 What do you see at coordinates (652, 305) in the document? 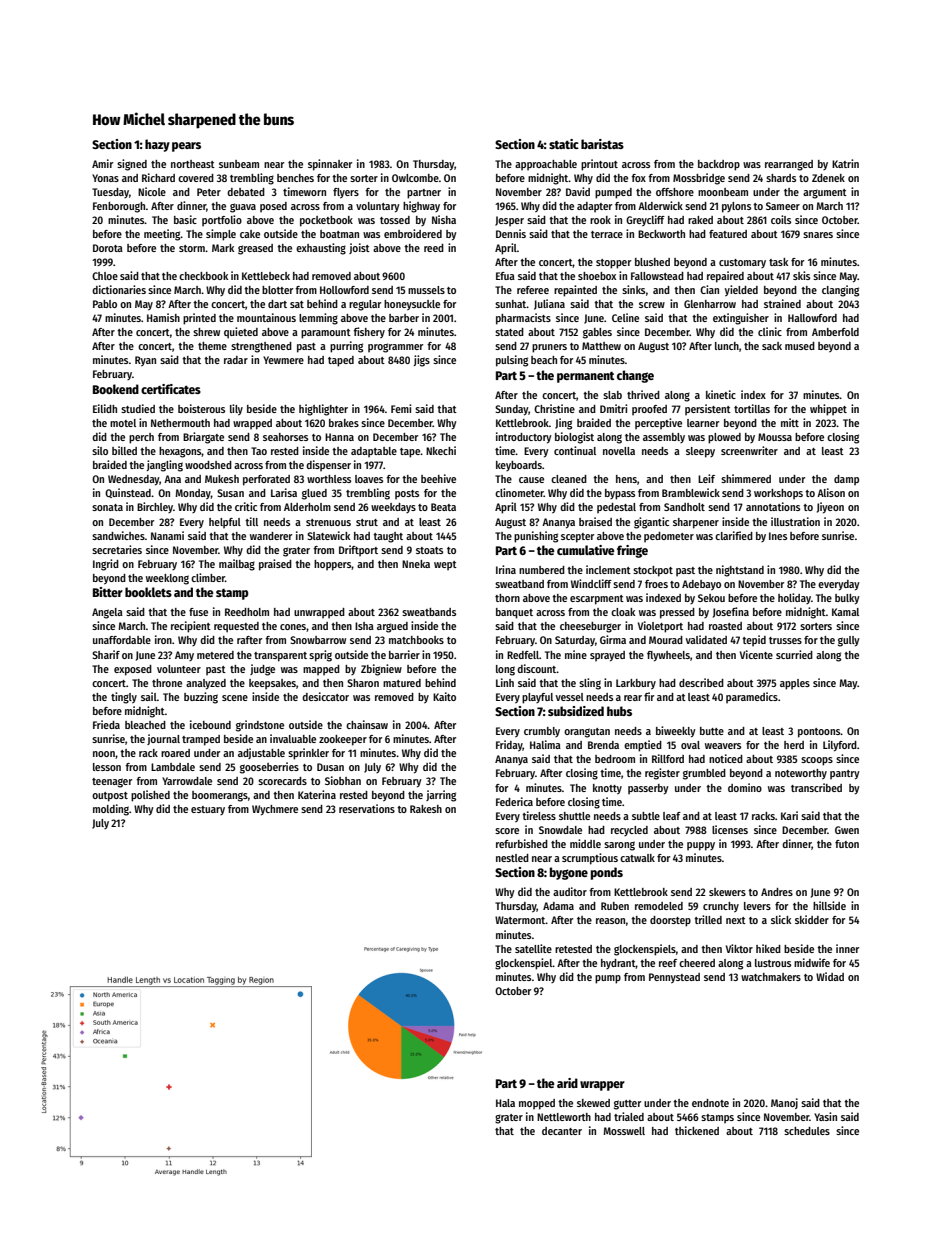
I see `screw` at bounding box center [652, 305].
